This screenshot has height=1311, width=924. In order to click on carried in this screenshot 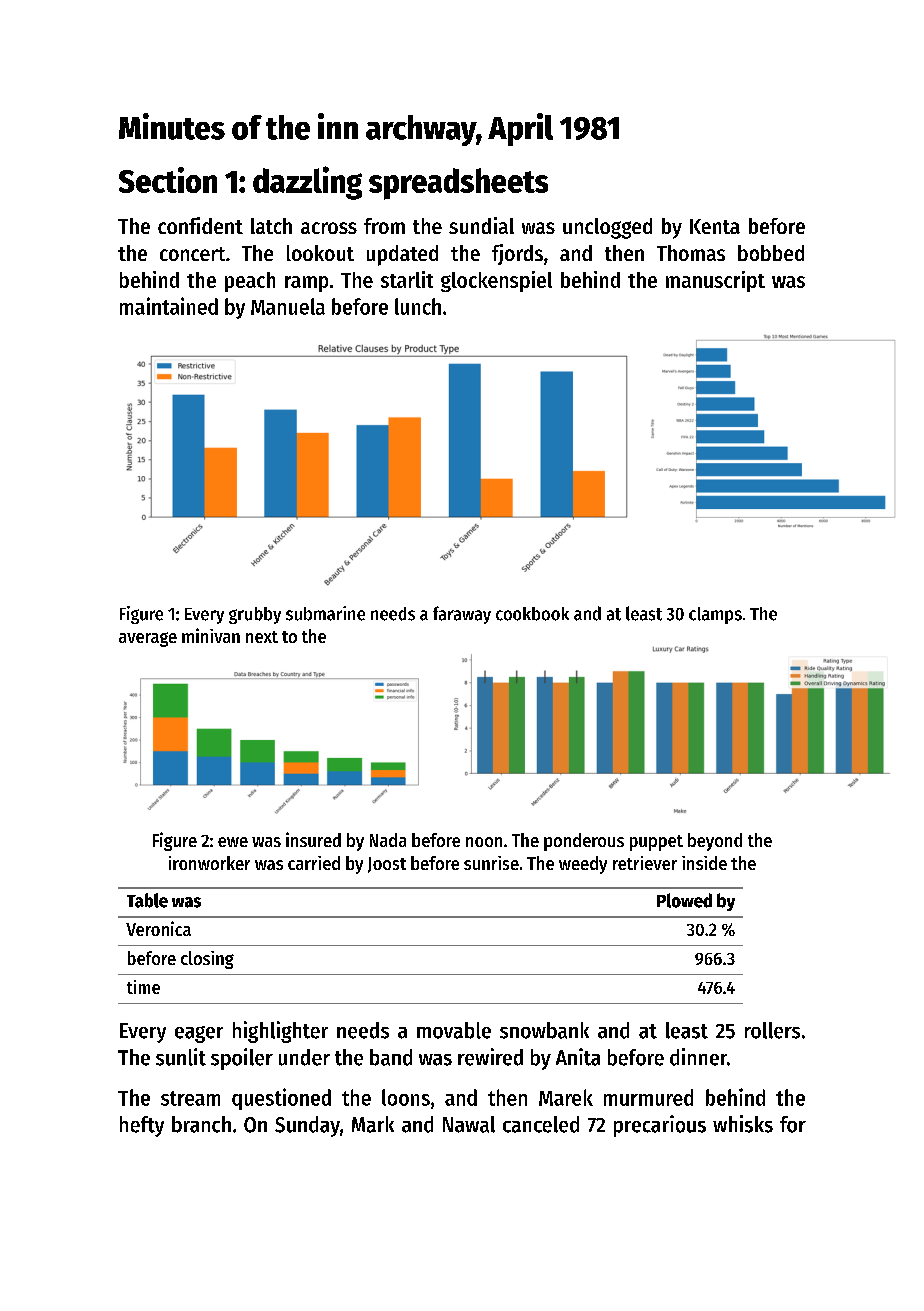, I will do `click(314, 863)`.
